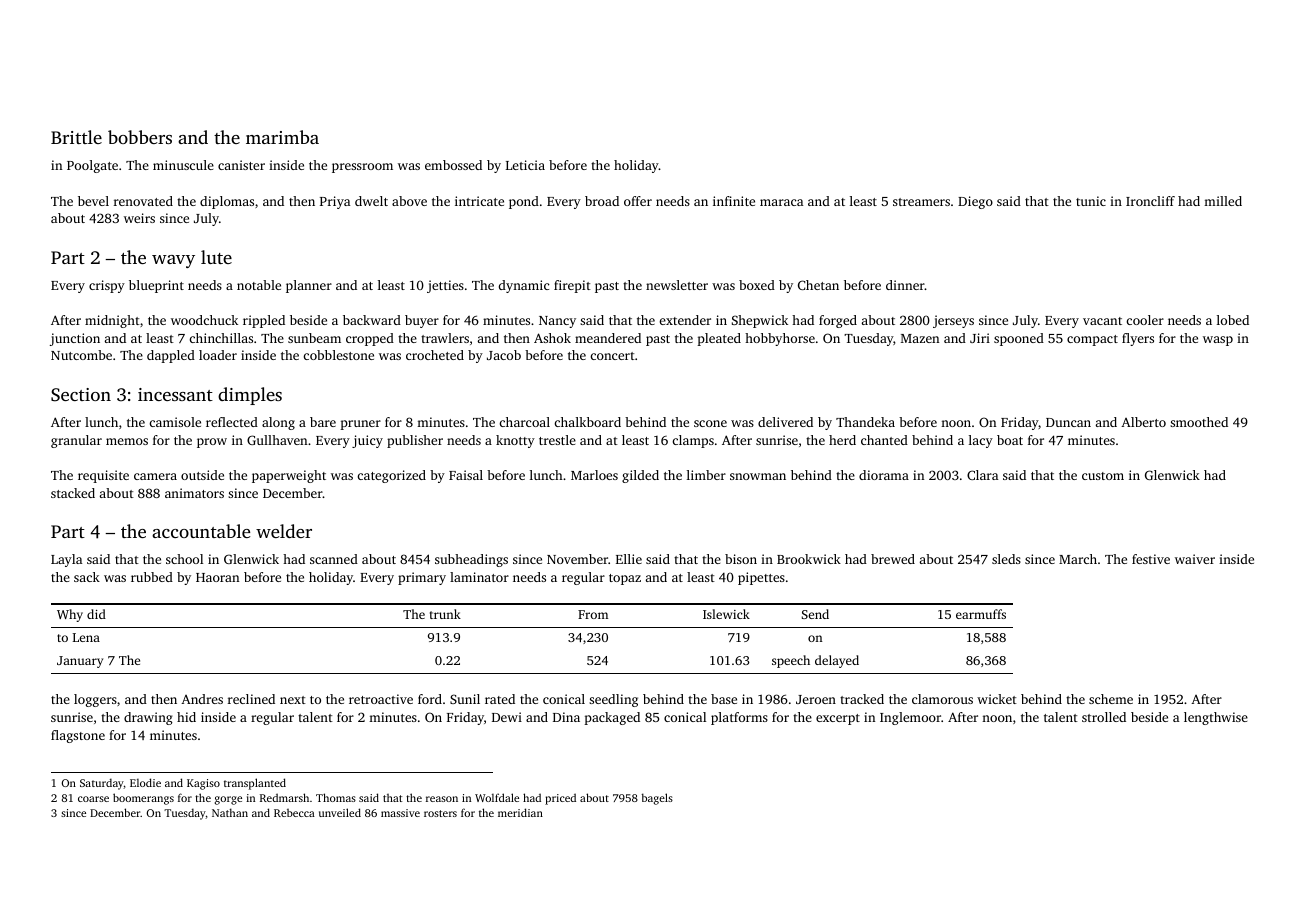 The height and width of the document is (924, 1308). What do you see at coordinates (524, 202) in the document?
I see `pond` at bounding box center [524, 202].
